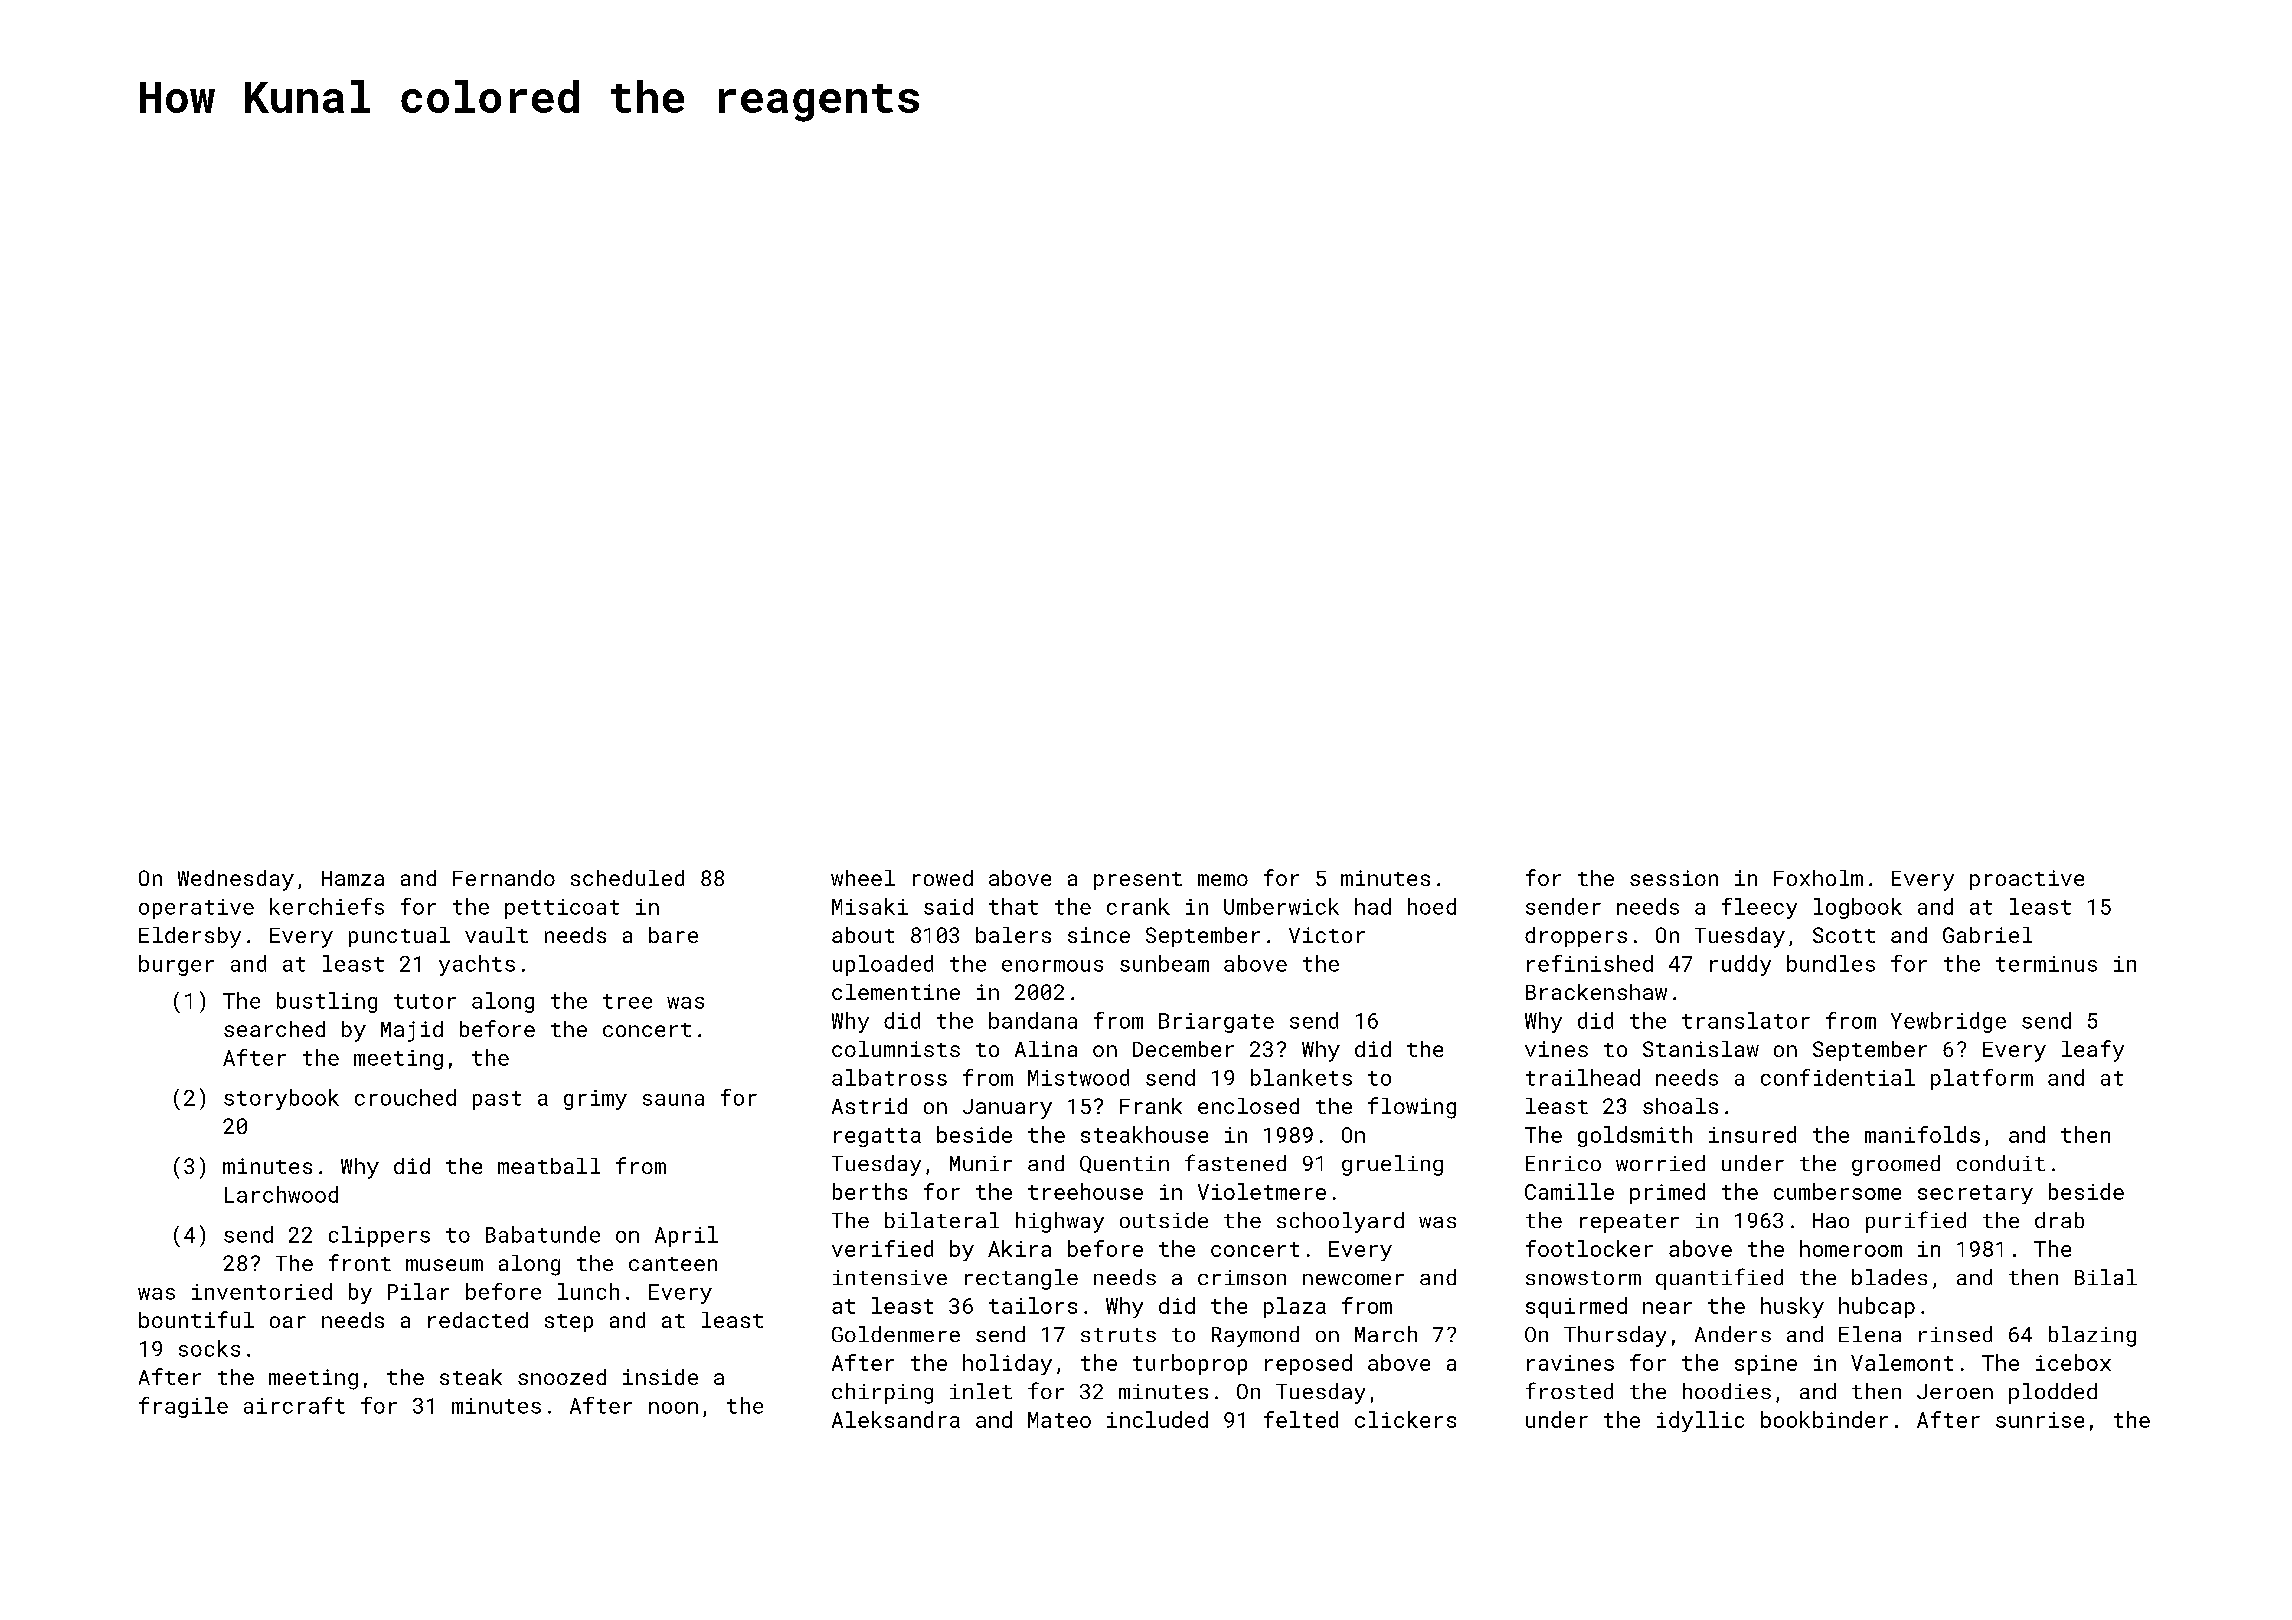 The image size is (2292, 1620). What do you see at coordinates (1157, 1419) in the document?
I see `included` at bounding box center [1157, 1419].
